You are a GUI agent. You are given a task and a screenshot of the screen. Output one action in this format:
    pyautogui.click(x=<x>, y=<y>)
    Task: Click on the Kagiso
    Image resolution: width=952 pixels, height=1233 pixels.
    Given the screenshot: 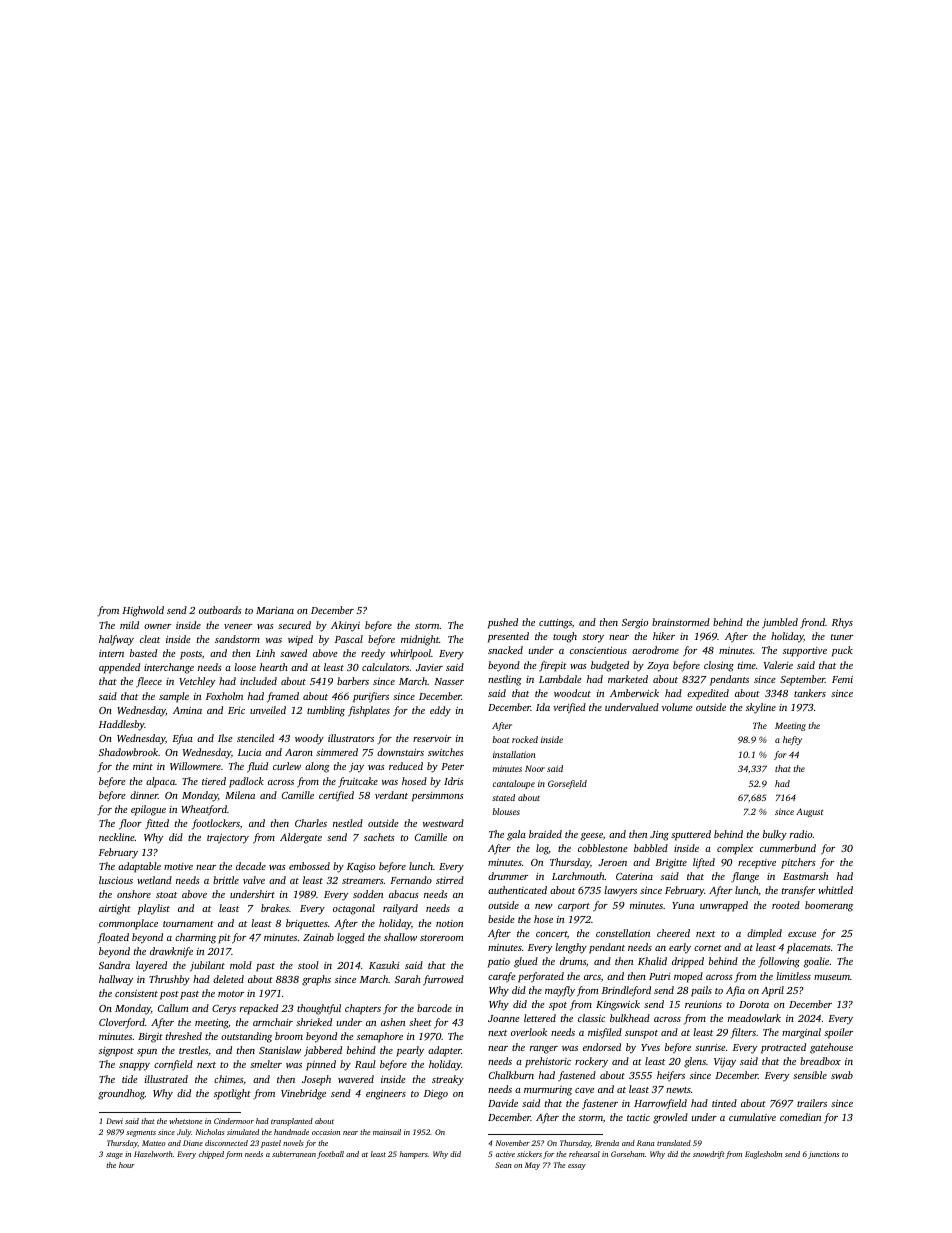 What is the action you would take?
    pyautogui.click(x=361, y=868)
